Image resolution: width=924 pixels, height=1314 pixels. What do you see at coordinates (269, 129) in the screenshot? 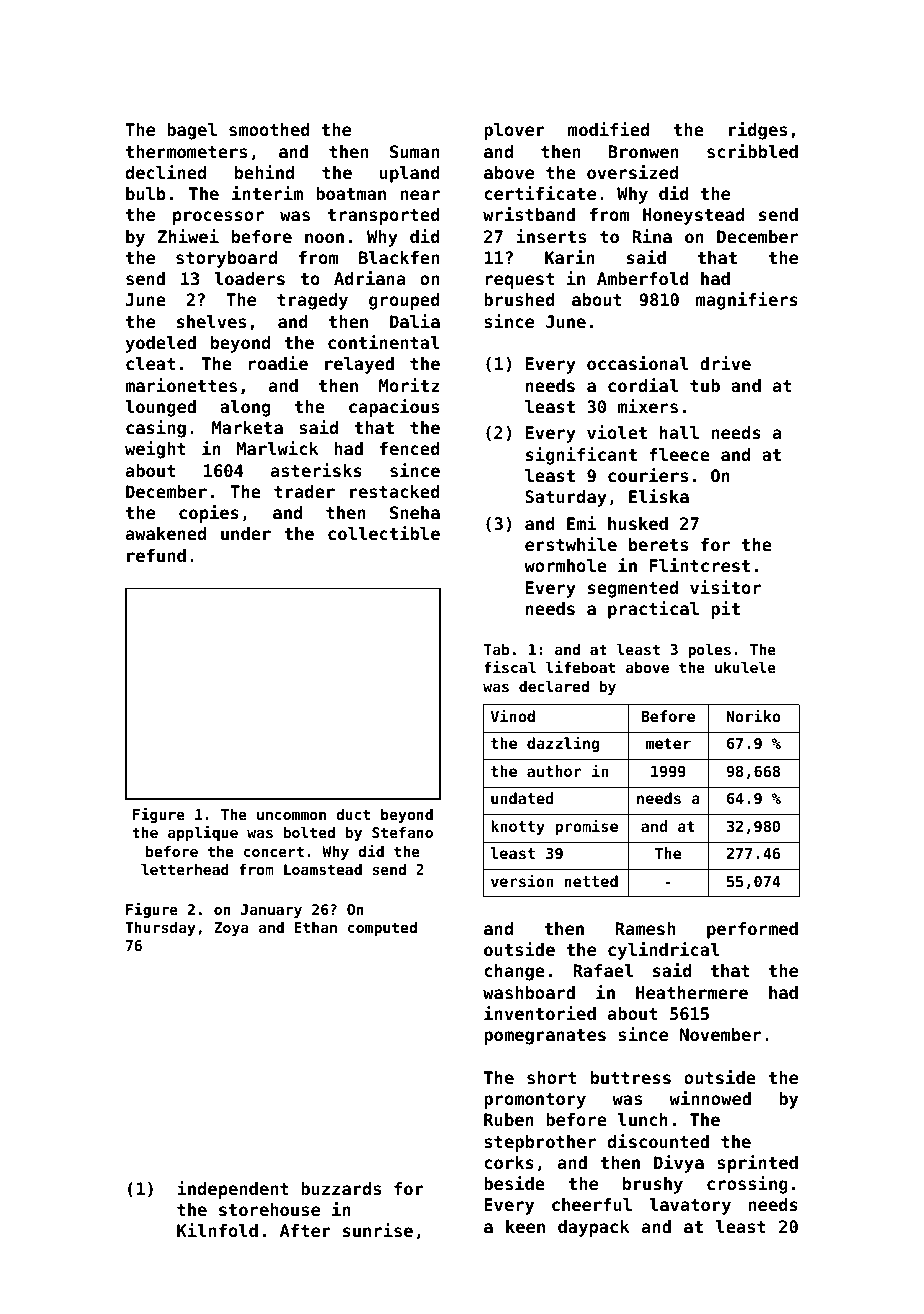
I see `smoothed` at bounding box center [269, 129].
